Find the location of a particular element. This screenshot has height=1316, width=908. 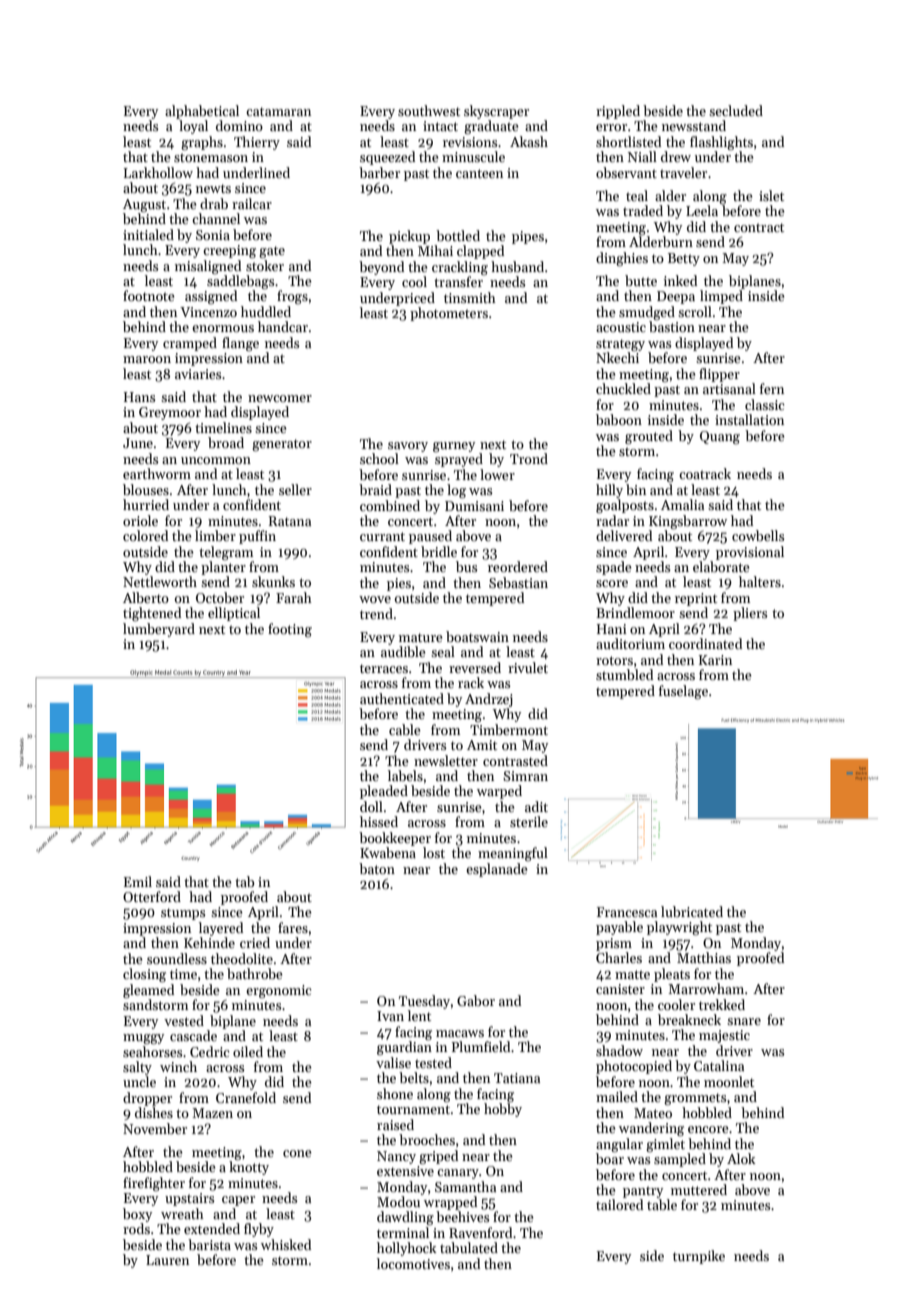

fares is located at coordinates (293, 927).
